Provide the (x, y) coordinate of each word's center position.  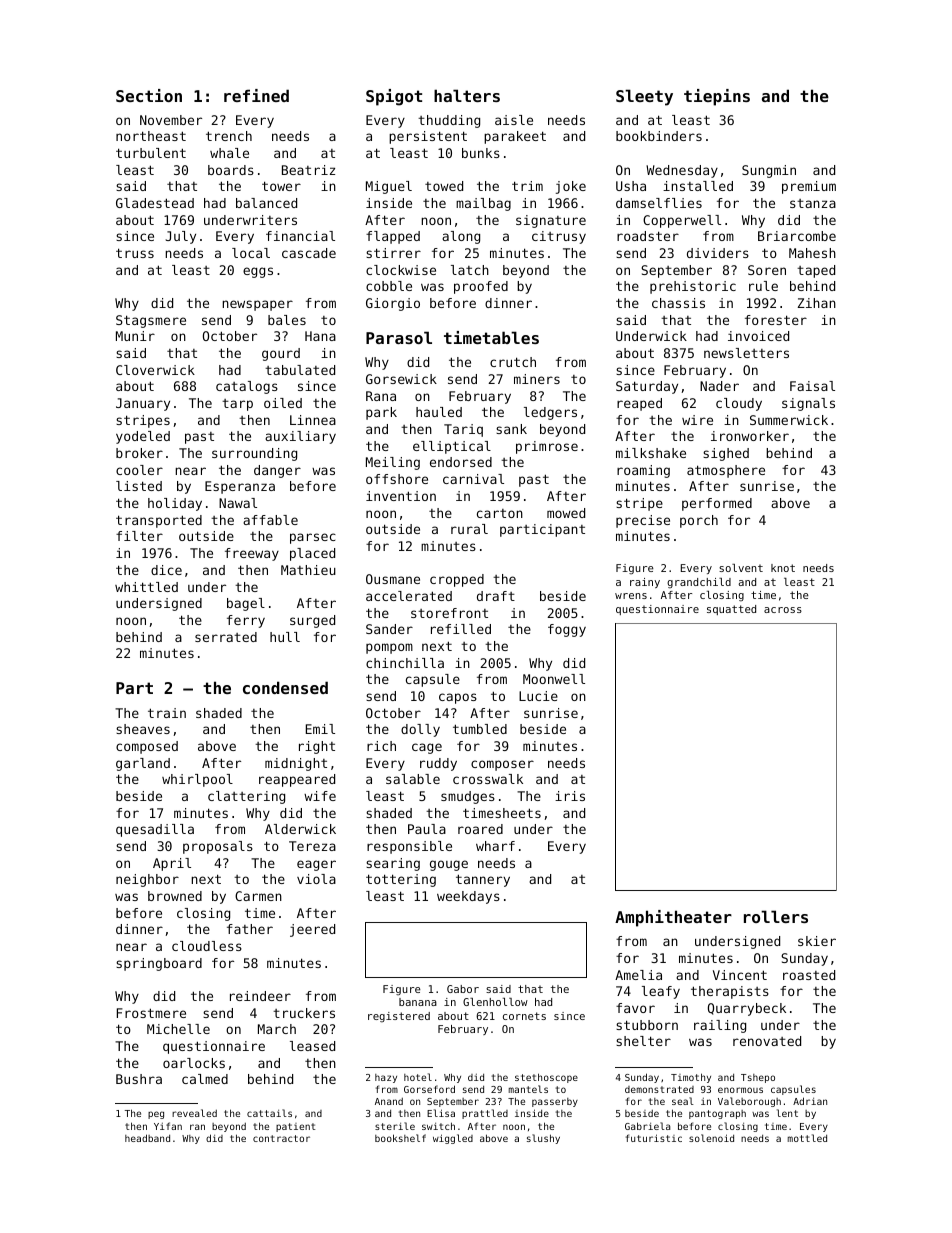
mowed (566, 513)
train (167, 713)
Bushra (139, 1079)
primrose (547, 447)
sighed (726, 454)
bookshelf (400, 1138)
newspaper (257, 305)
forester (776, 320)
